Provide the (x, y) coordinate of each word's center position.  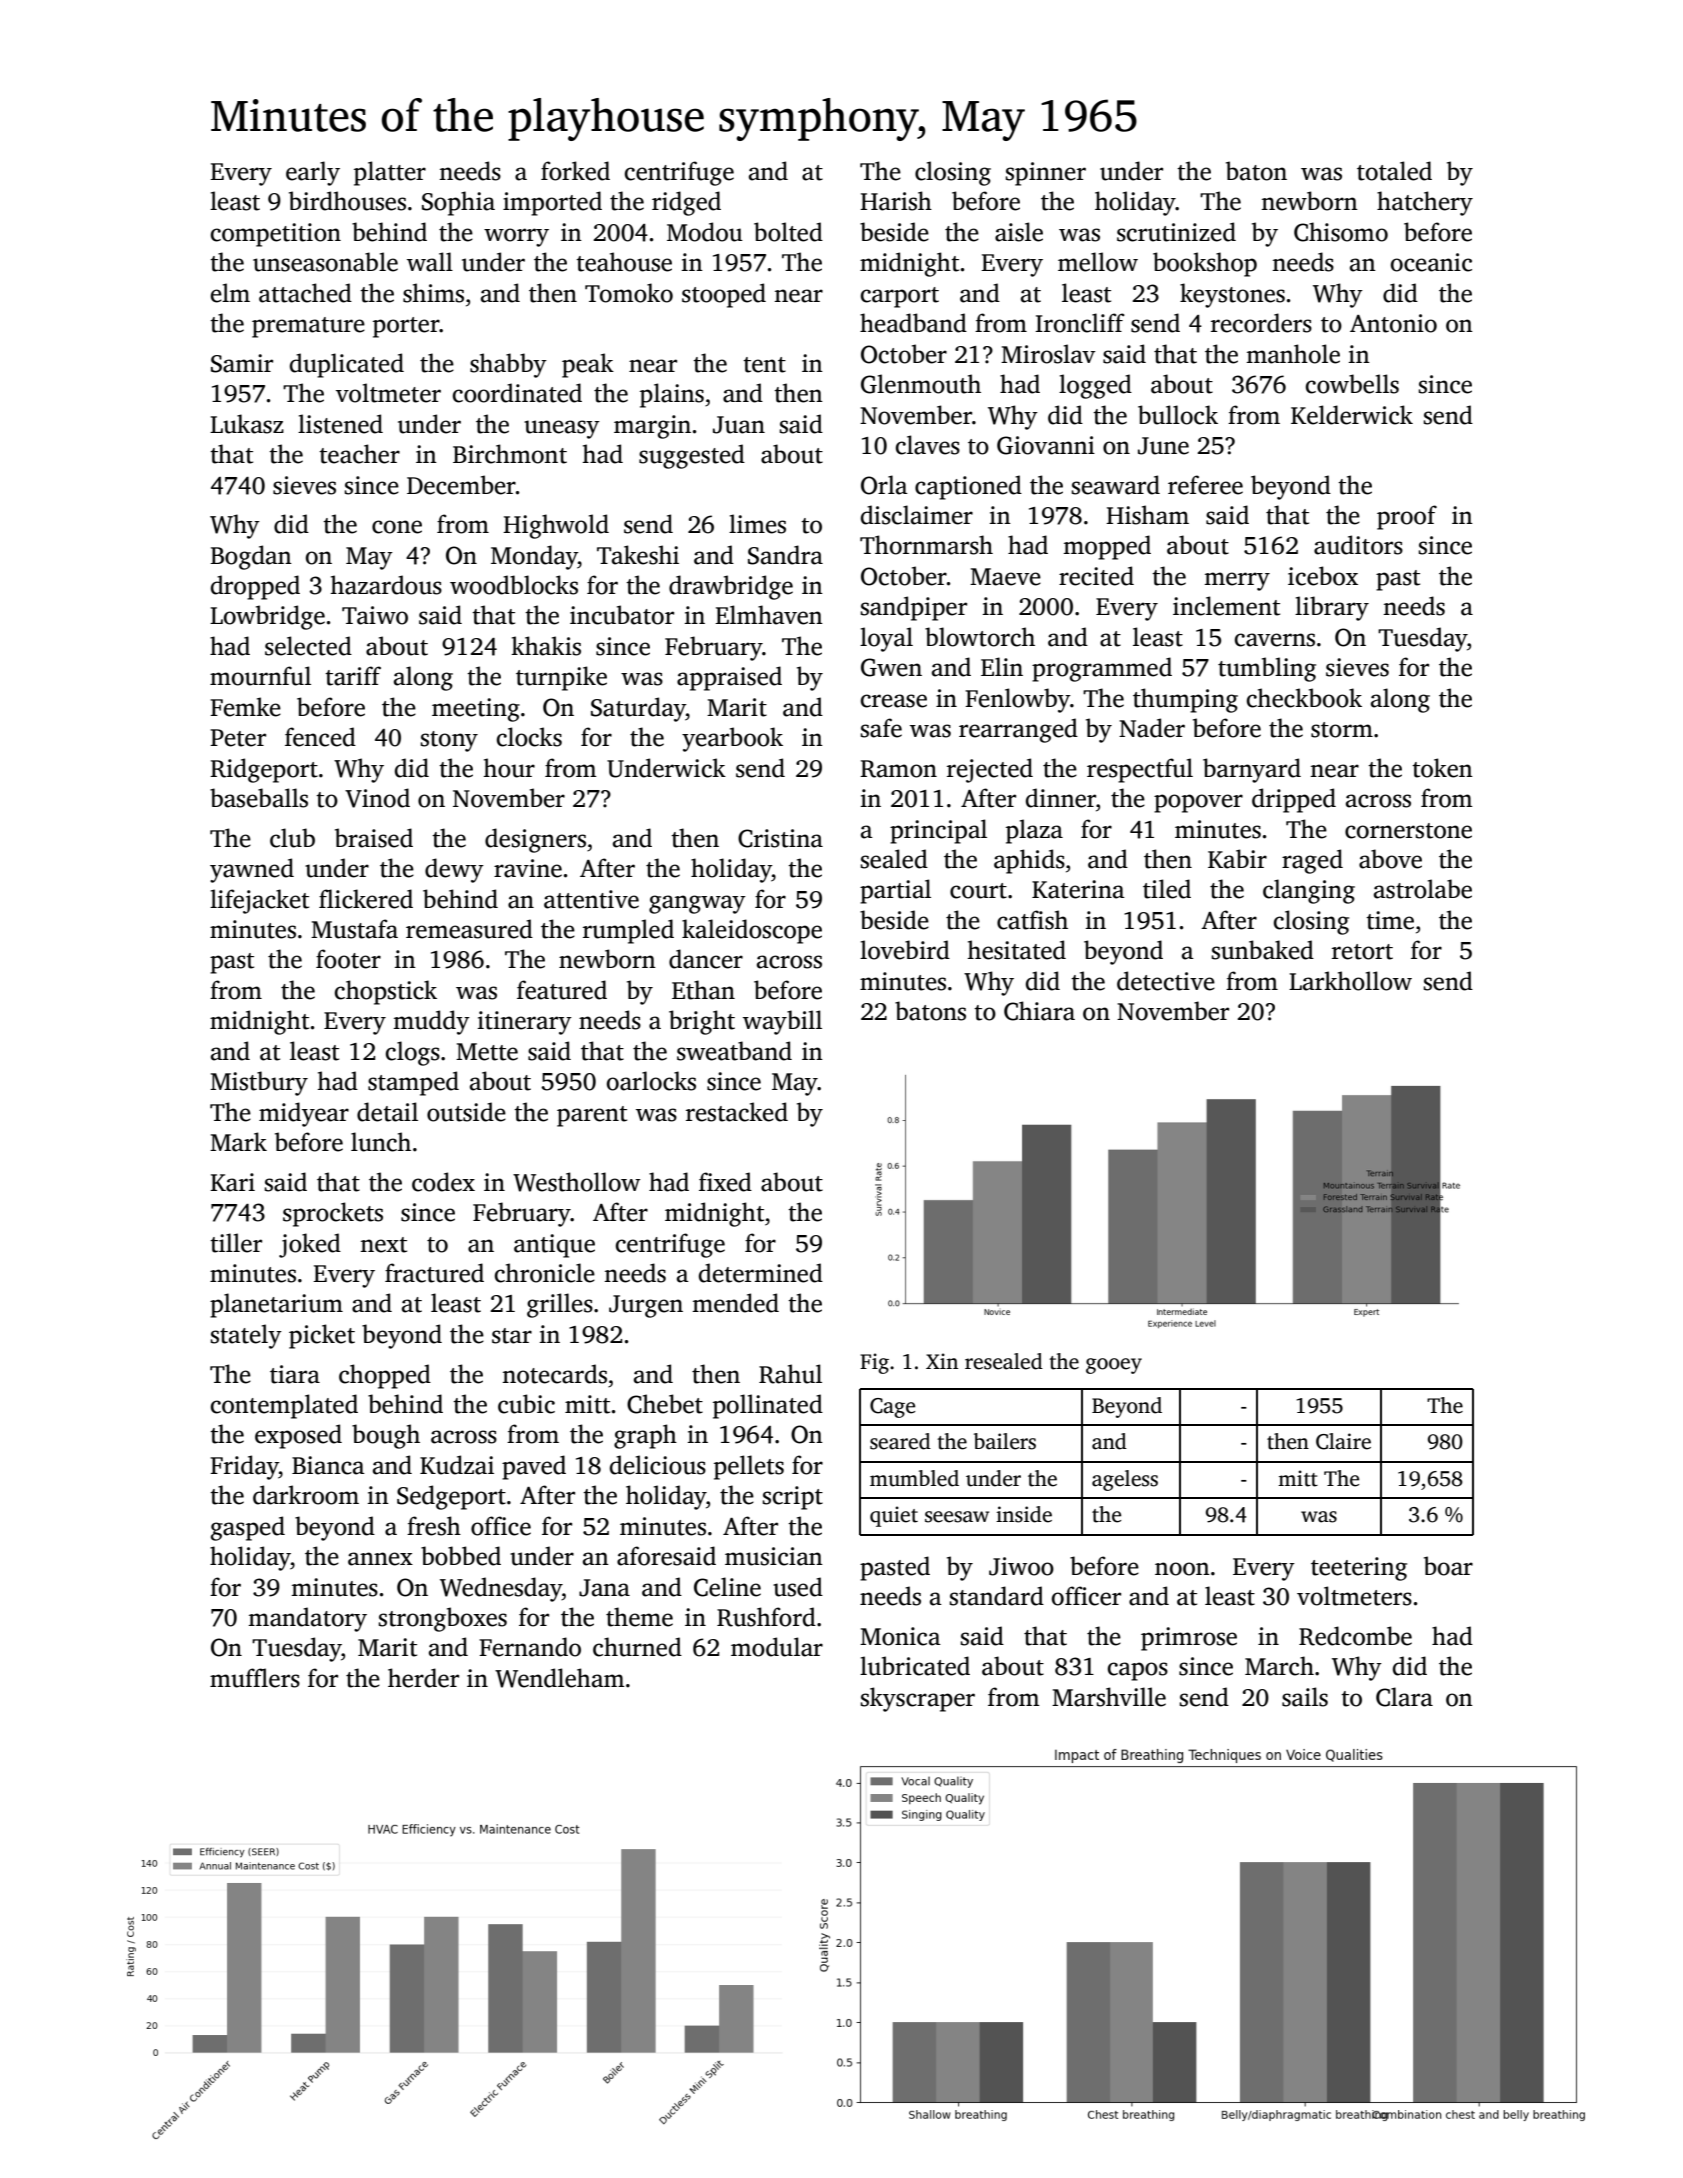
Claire (1343, 1441)
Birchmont (510, 454)
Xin (942, 1361)
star (512, 1336)
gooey (1114, 1366)
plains (672, 395)
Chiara (1039, 1011)
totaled (1394, 171)
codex (443, 1182)
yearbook (732, 739)
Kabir (1237, 859)
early (313, 173)
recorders (1261, 323)
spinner (1046, 174)
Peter (238, 738)
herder (423, 1678)
